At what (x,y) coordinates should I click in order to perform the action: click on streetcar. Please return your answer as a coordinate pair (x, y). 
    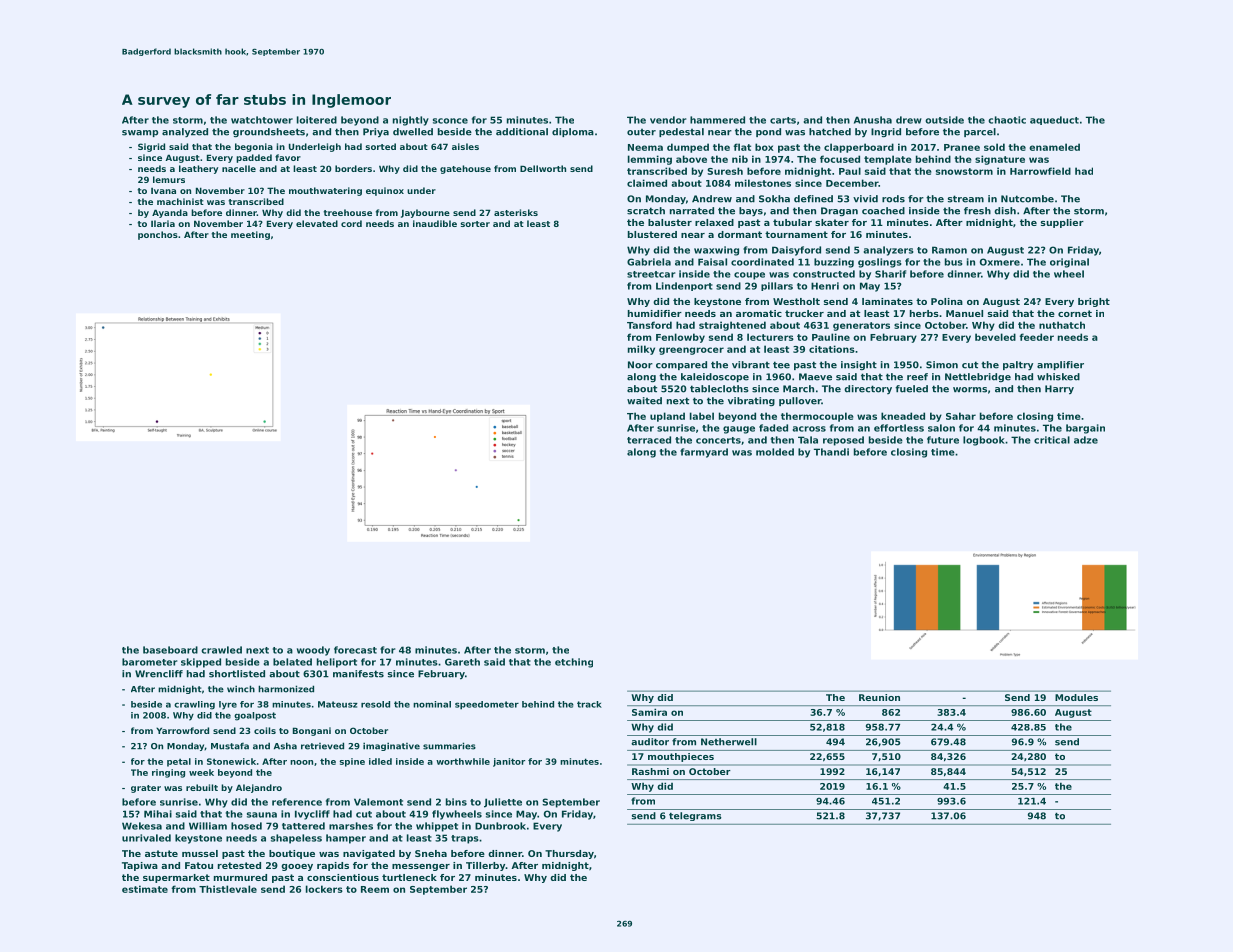
    Looking at the image, I should click on (651, 274).
